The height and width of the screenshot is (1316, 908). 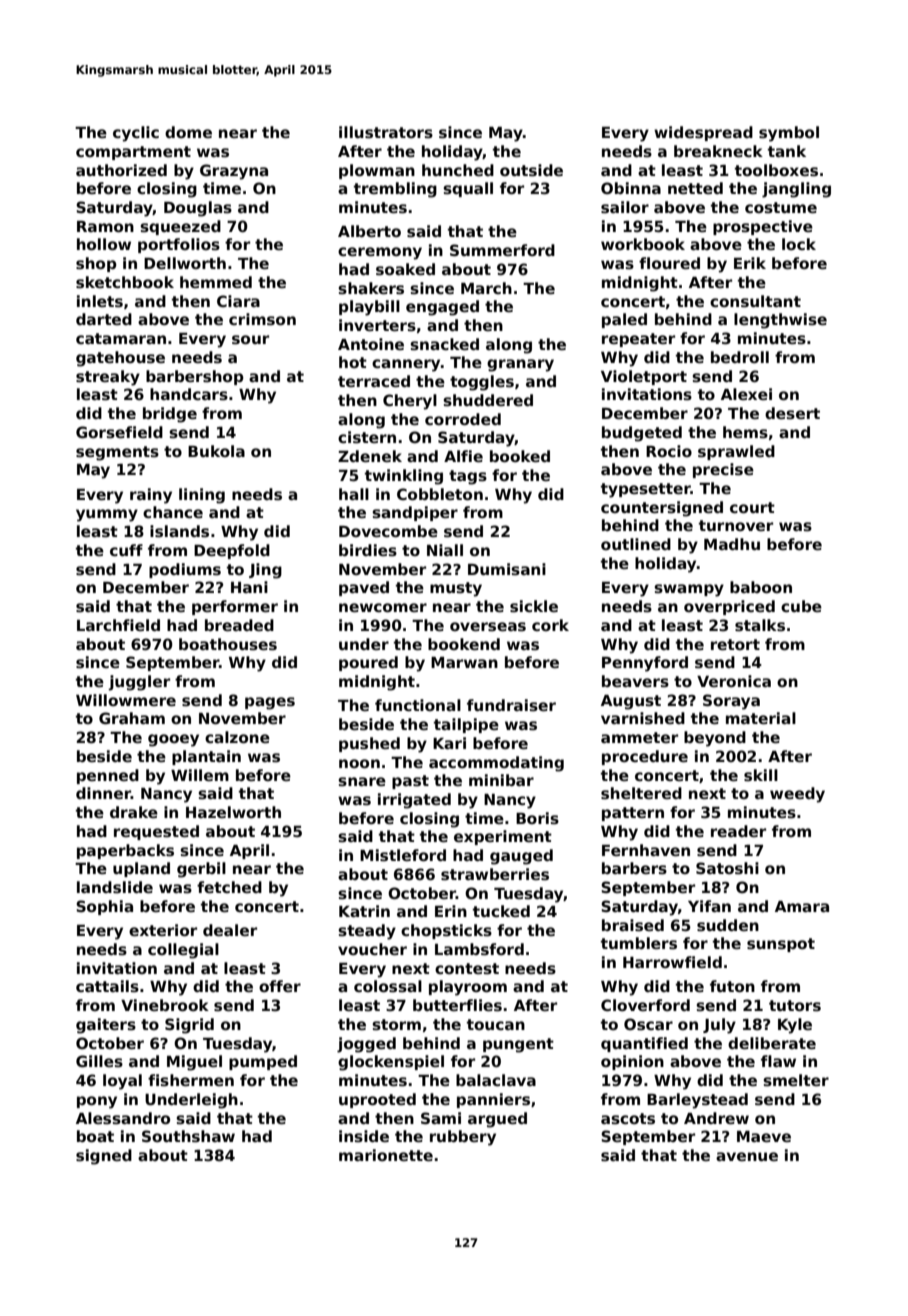 What do you see at coordinates (123, 1118) in the screenshot?
I see `Alessandro` at bounding box center [123, 1118].
